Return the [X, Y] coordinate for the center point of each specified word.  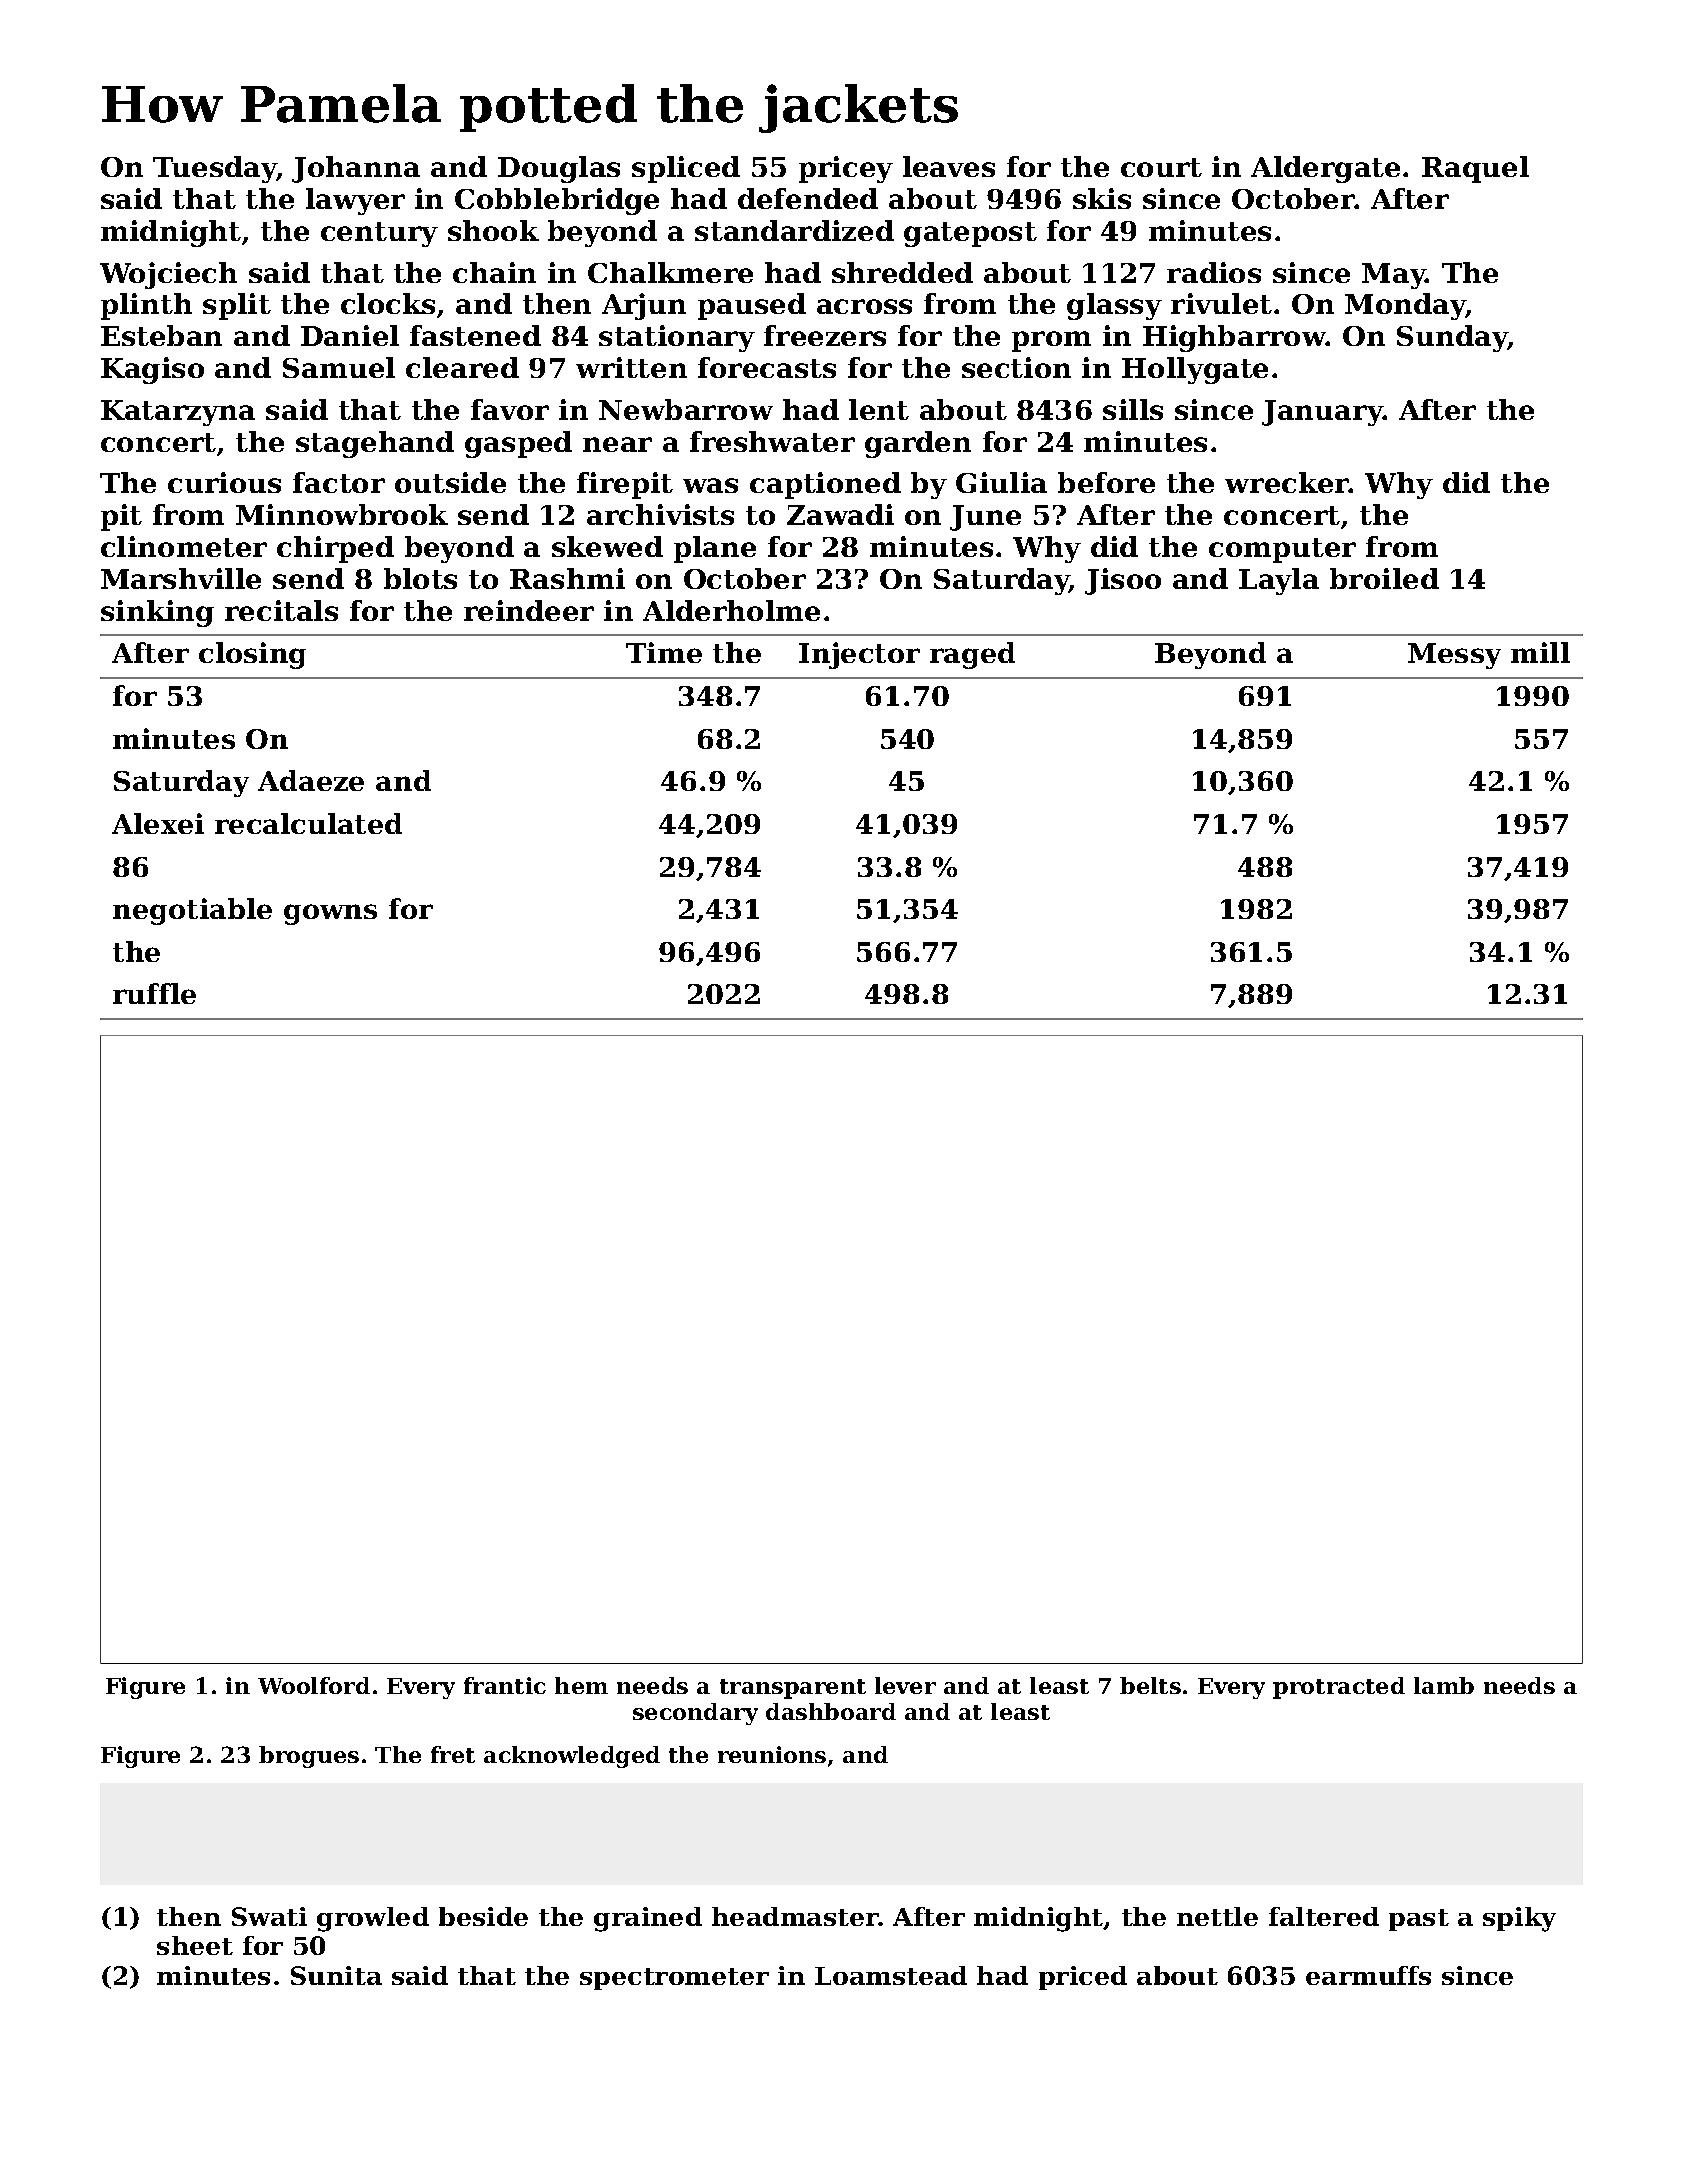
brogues [309, 1757]
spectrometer [674, 1979]
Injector [859, 655]
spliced [686, 169]
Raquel [1475, 169]
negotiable [192, 911]
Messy [1454, 656]
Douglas [559, 169]
